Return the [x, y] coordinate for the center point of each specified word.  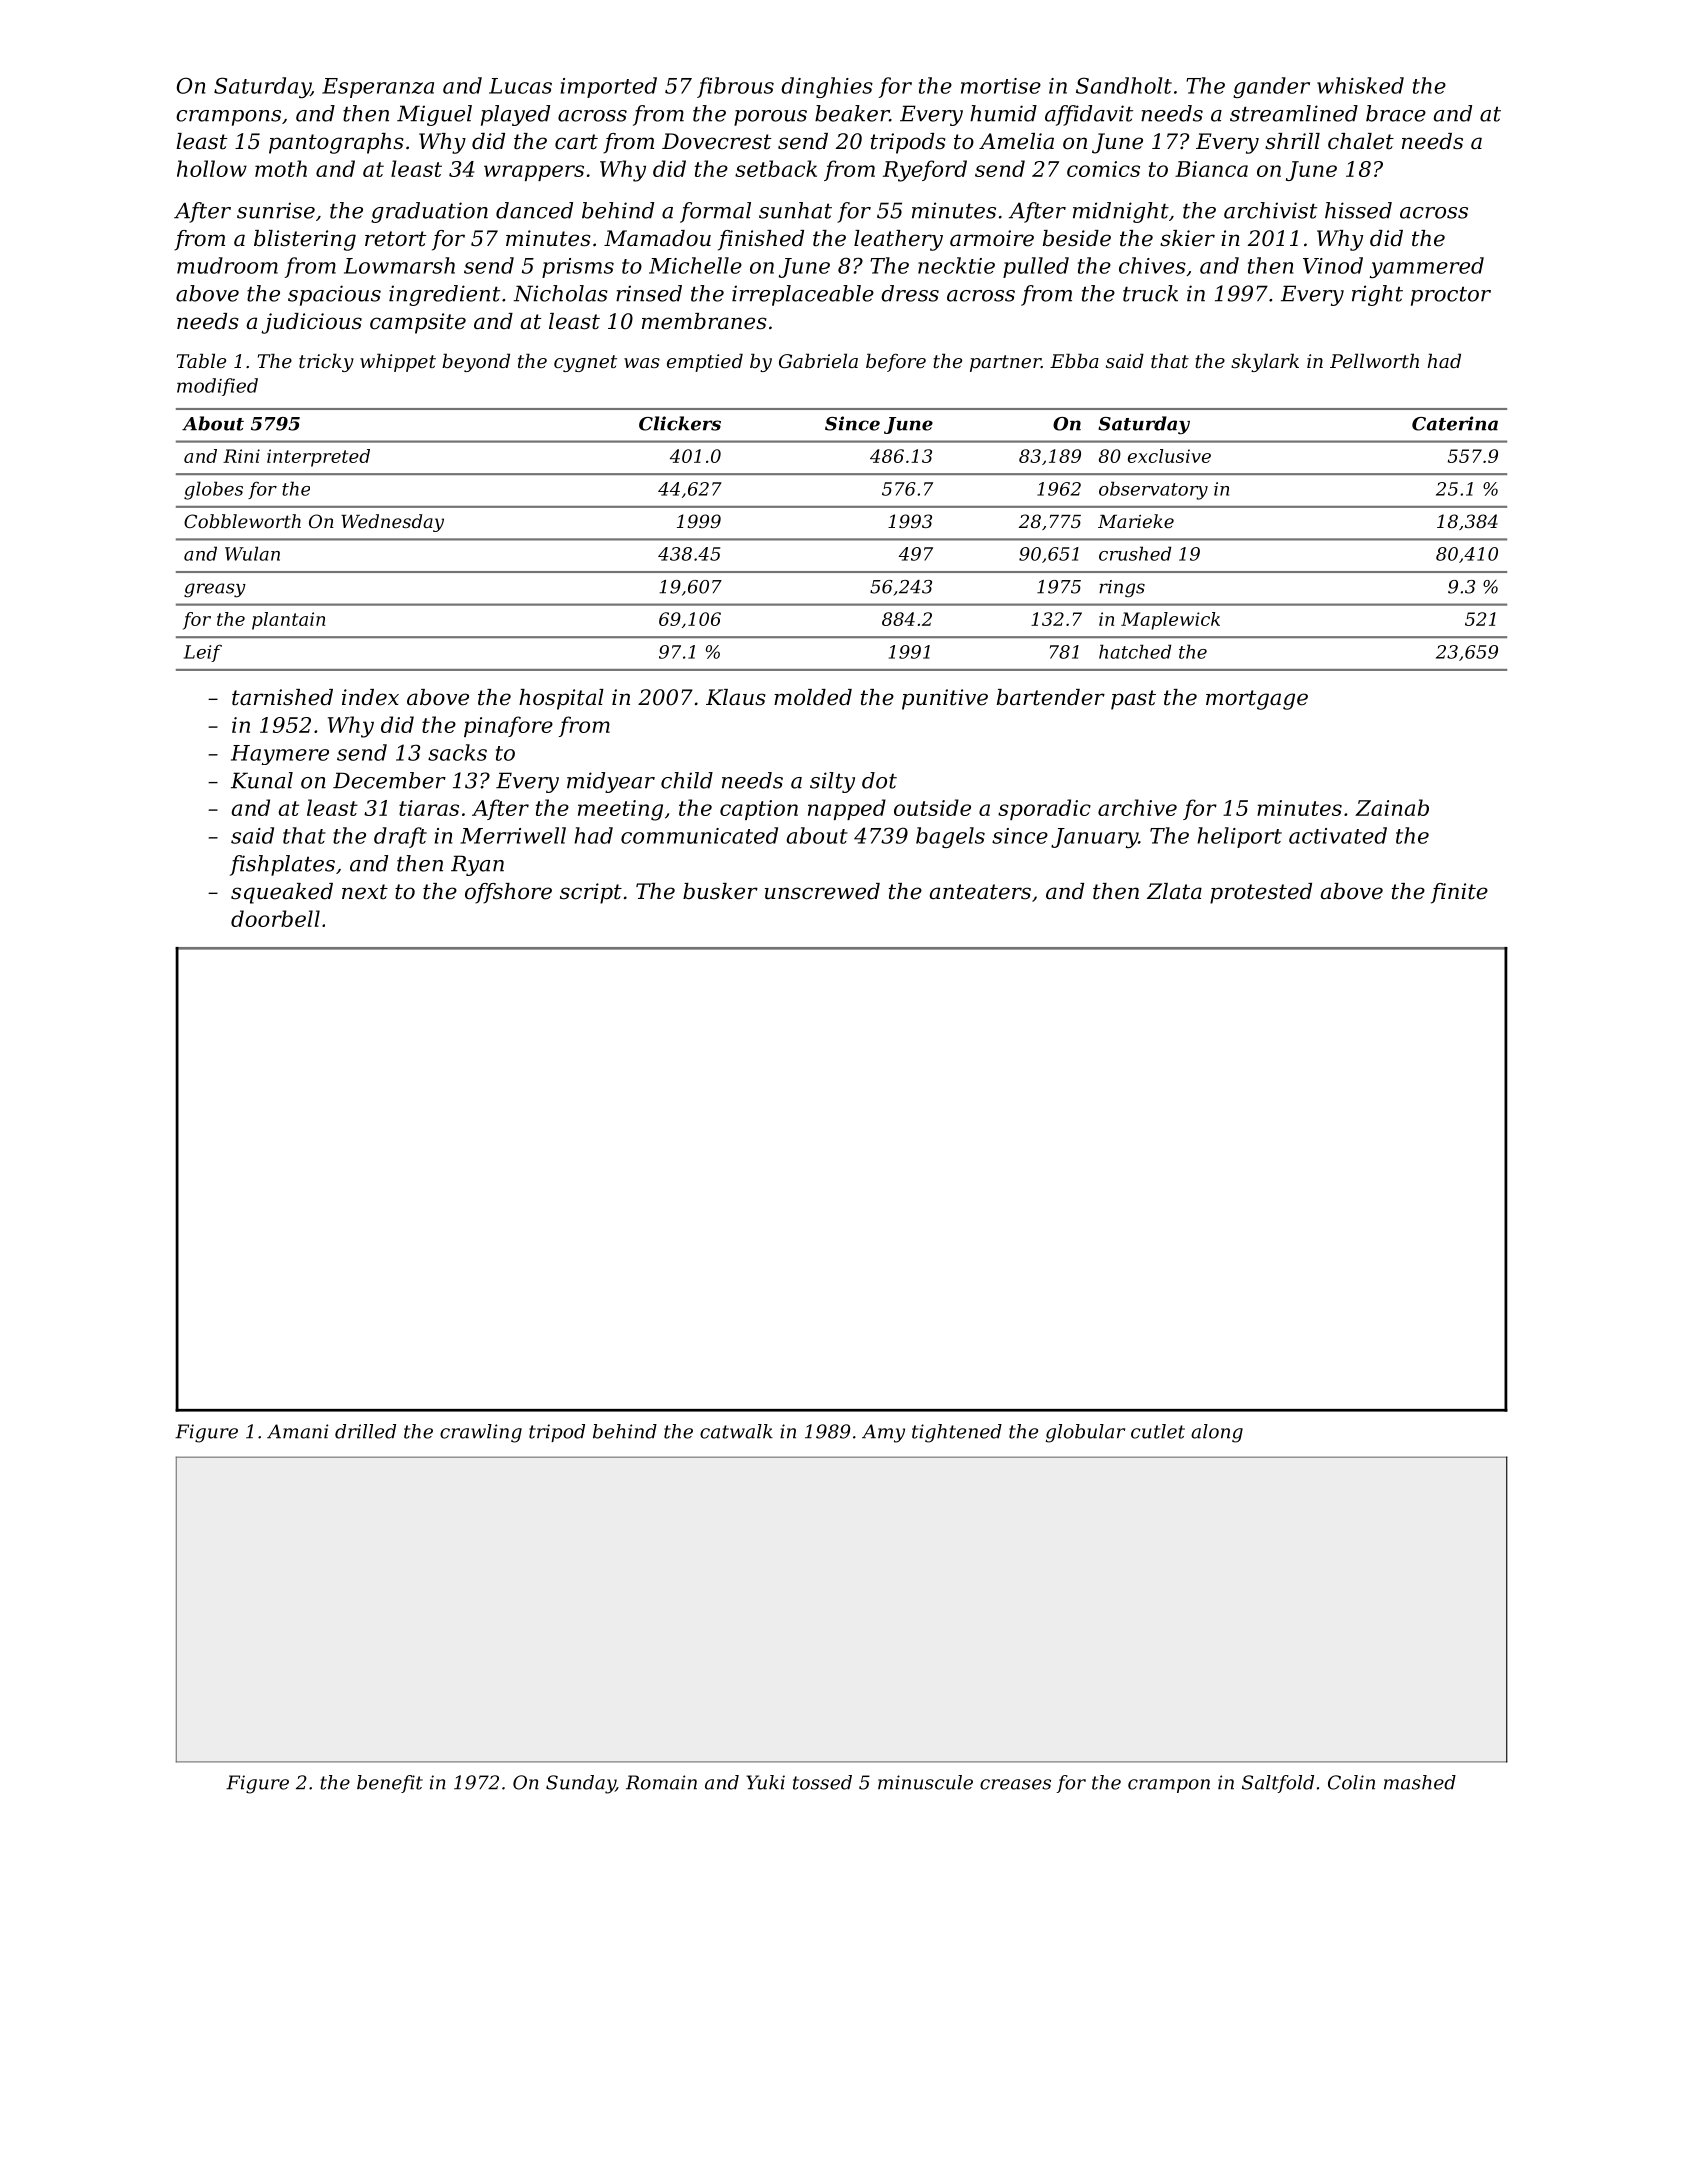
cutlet [1158, 1431]
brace [1396, 113]
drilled [365, 1431]
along [1217, 1433]
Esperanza [378, 88]
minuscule [925, 1782]
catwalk [736, 1431]
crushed [1135, 553]
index [370, 697]
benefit [390, 1784]
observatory [1153, 490]
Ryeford [925, 171]
